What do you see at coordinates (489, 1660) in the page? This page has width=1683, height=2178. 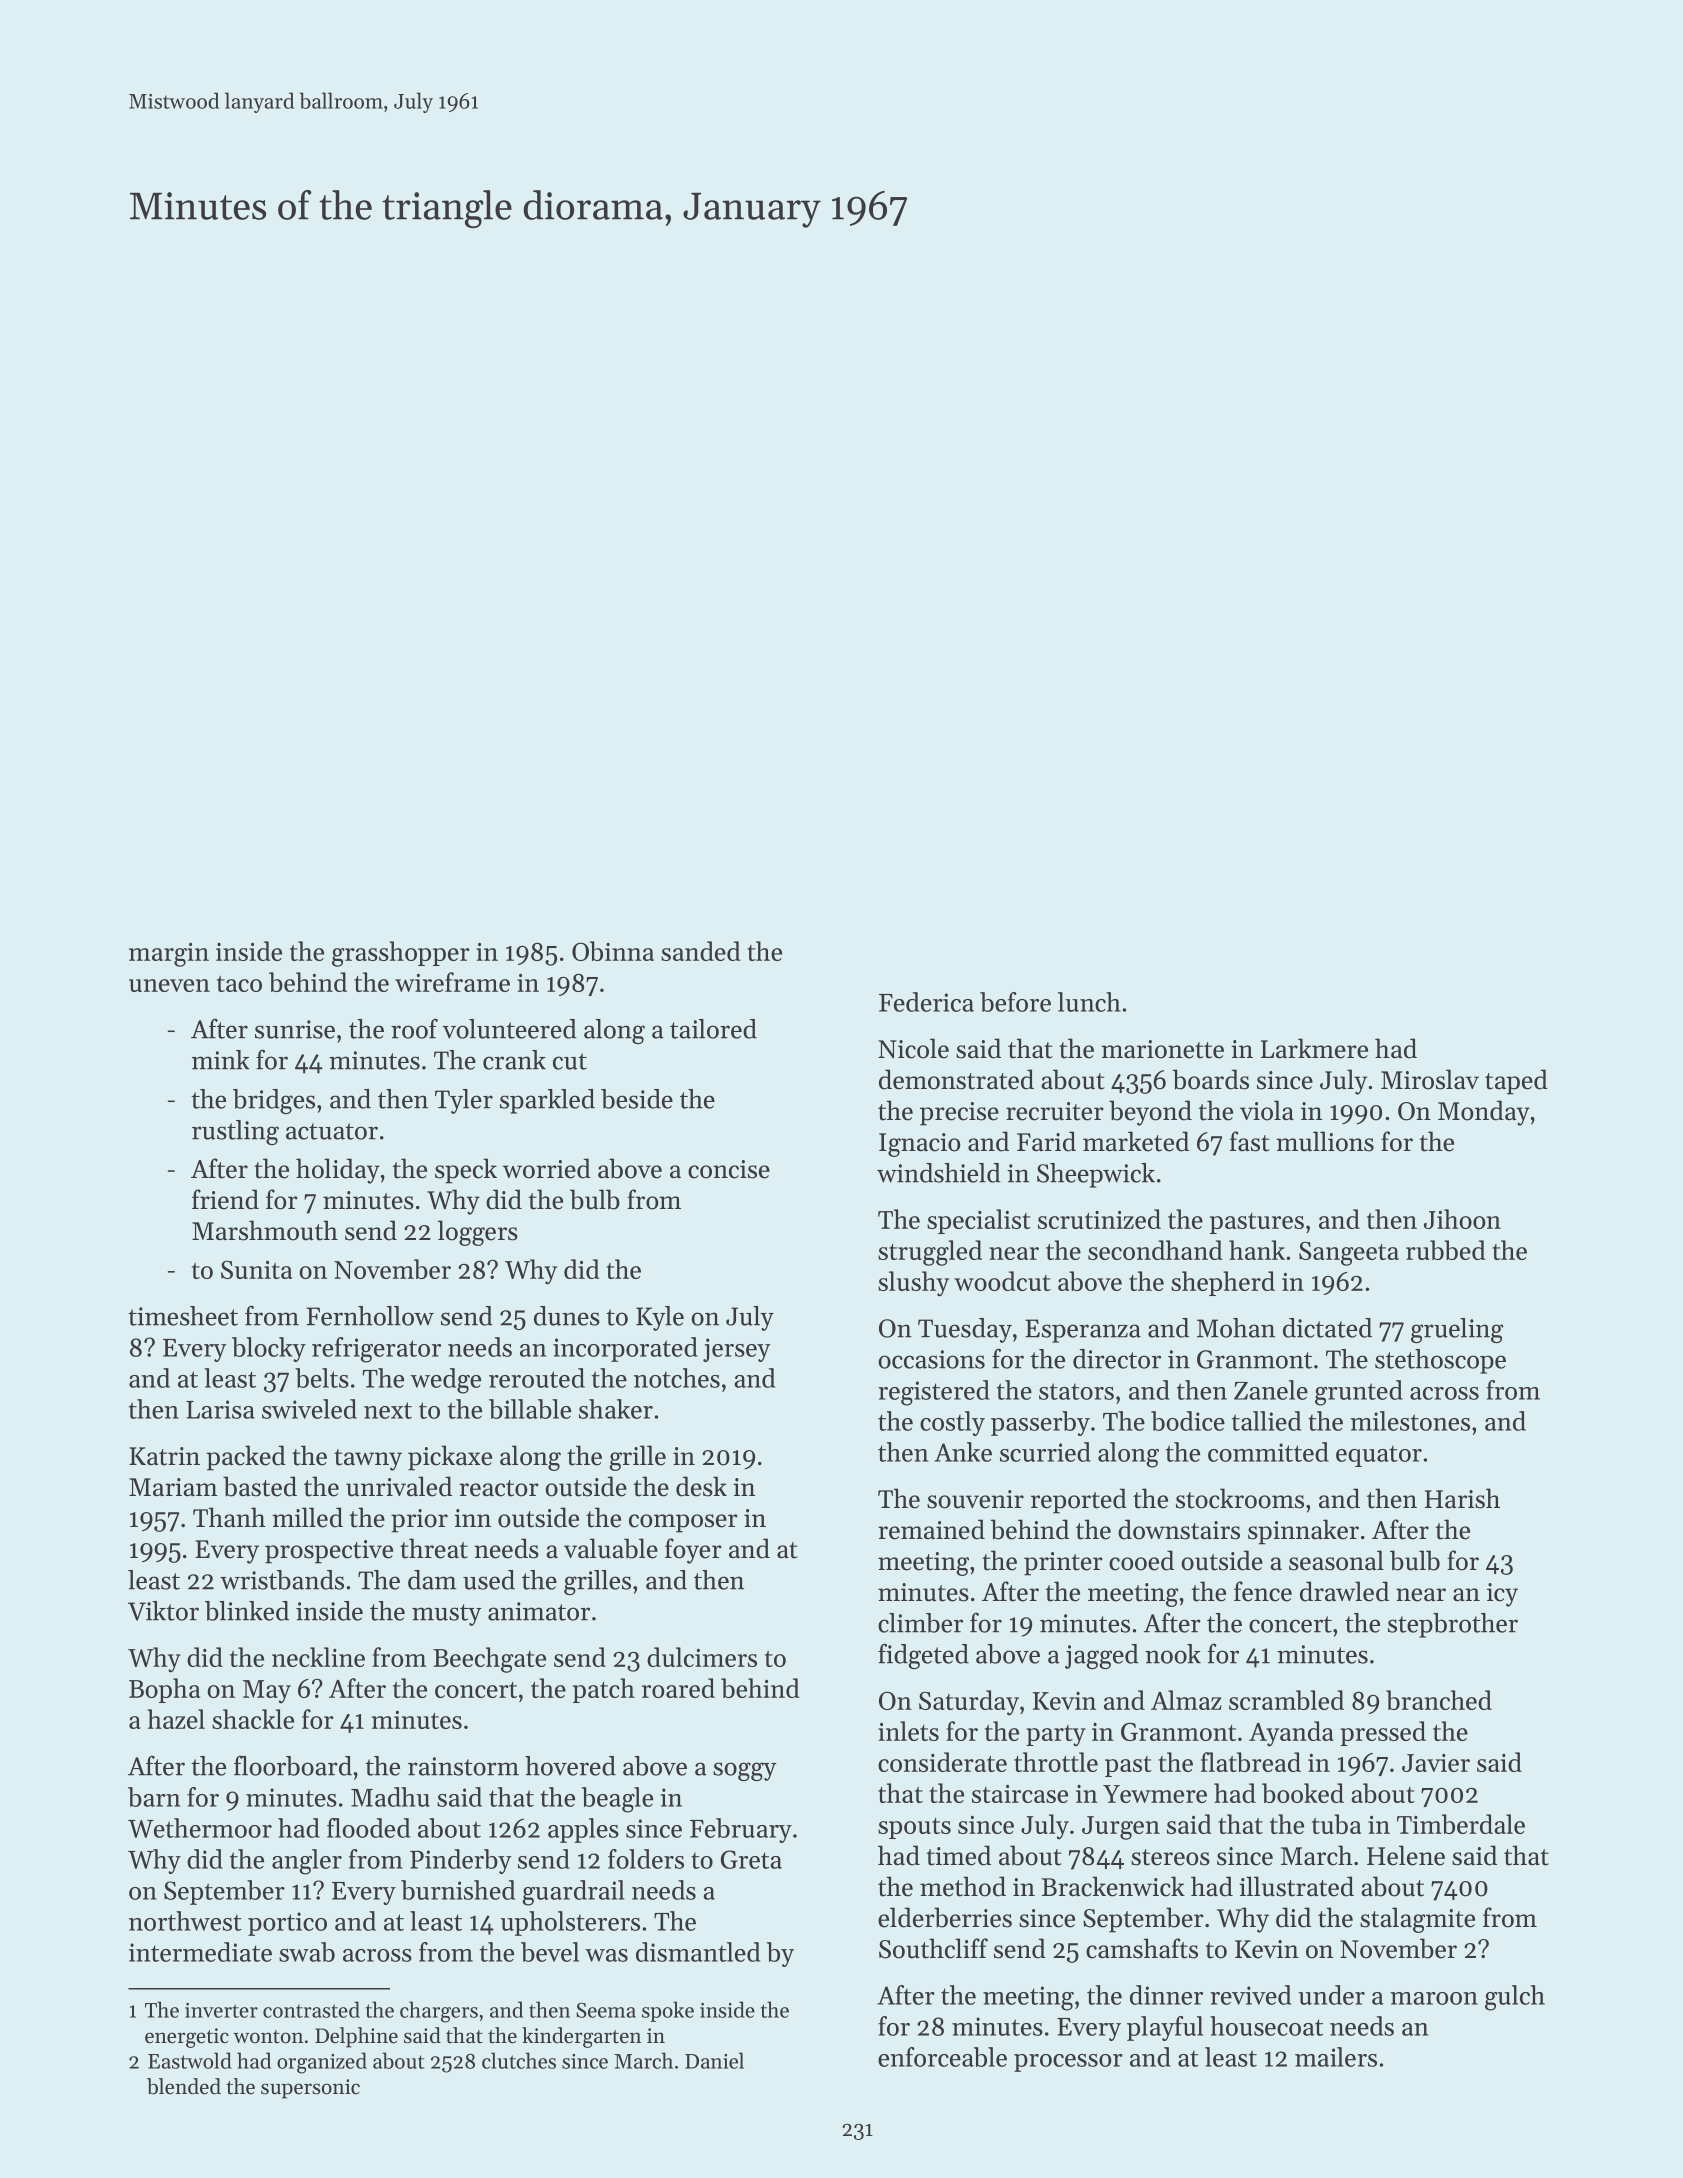 I see `Beechgate` at bounding box center [489, 1660].
